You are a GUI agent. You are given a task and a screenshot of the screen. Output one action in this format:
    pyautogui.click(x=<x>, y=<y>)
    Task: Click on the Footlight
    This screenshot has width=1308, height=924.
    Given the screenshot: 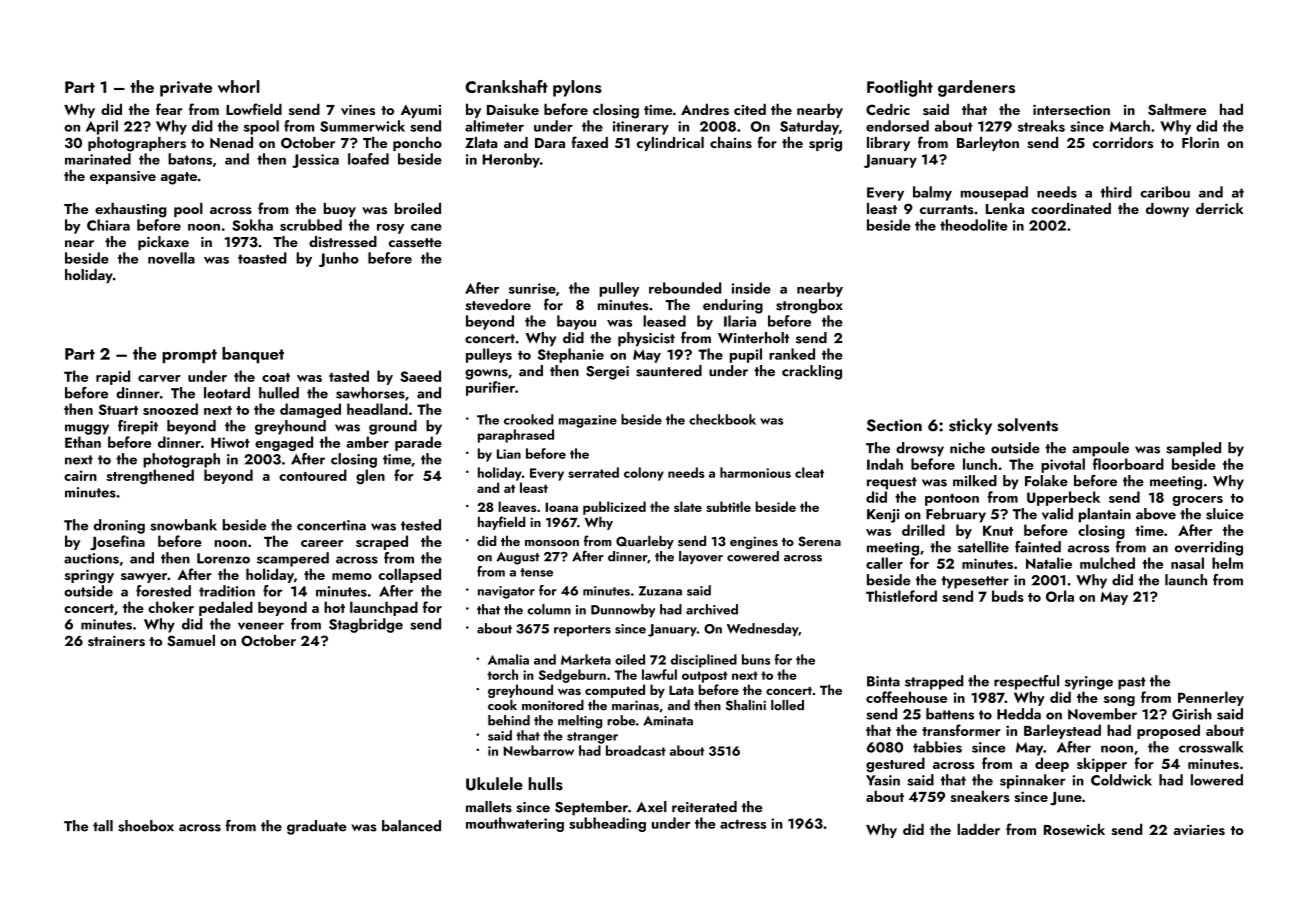 What is the action you would take?
    pyautogui.click(x=900, y=88)
